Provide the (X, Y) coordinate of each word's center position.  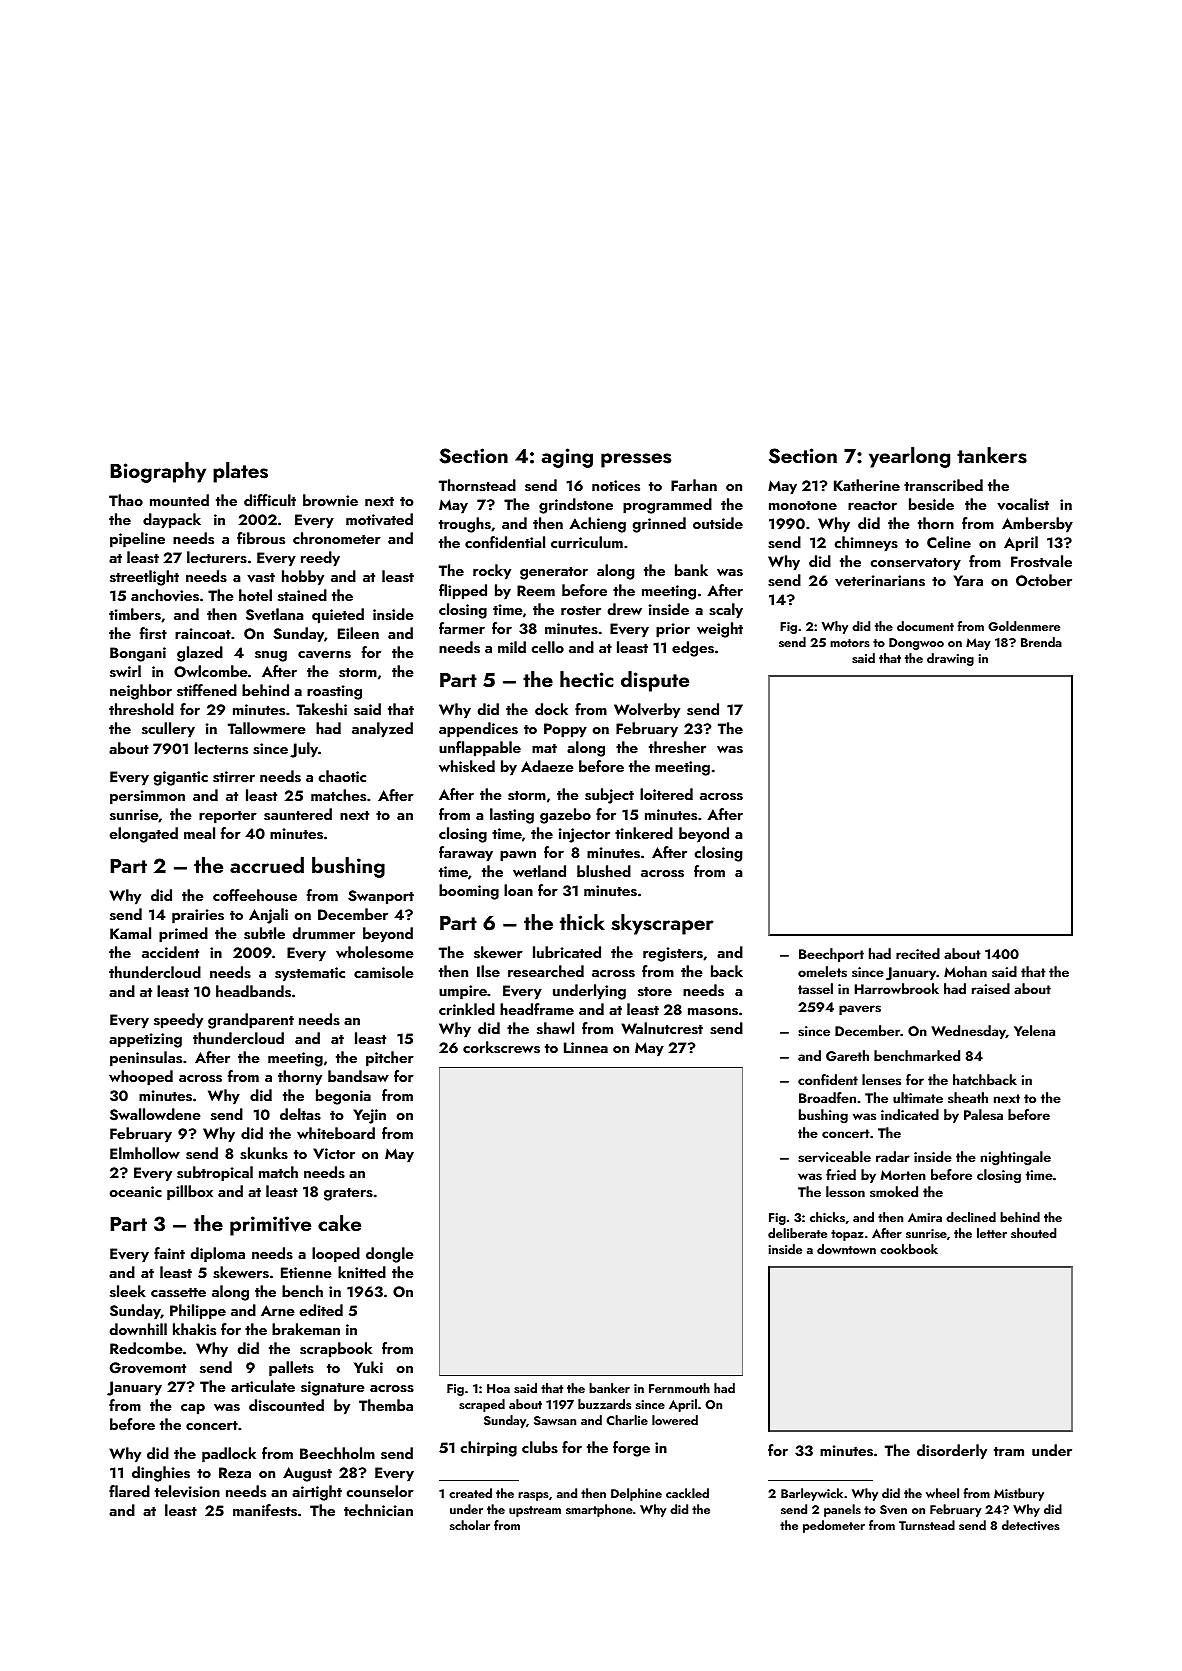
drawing (950, 659)
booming (469, 892)
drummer (323, 933)
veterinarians (880, 581)
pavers (860, 1010)
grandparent (251, 1021)
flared (129, 1491)
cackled (687, 1493)
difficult (270, 500)
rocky (492, 572)
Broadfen (827, 1097)
